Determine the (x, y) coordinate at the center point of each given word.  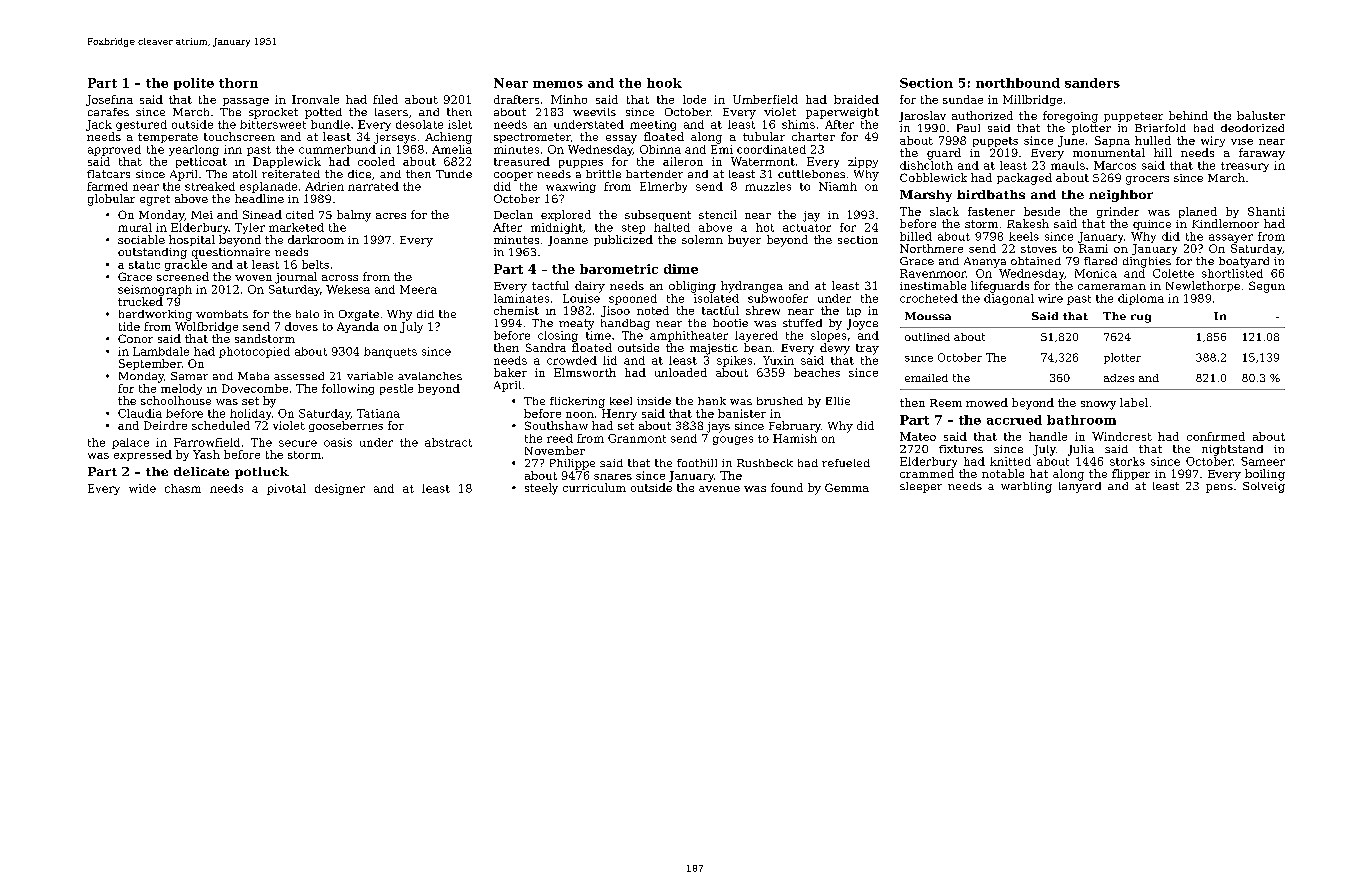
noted (653, 310)
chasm (183, 488)
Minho (569, 99)
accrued (1014, 420)
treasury (1245, 167)
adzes (1119, 378)
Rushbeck (765, 463)
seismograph (155, 290)
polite (194, 84)
